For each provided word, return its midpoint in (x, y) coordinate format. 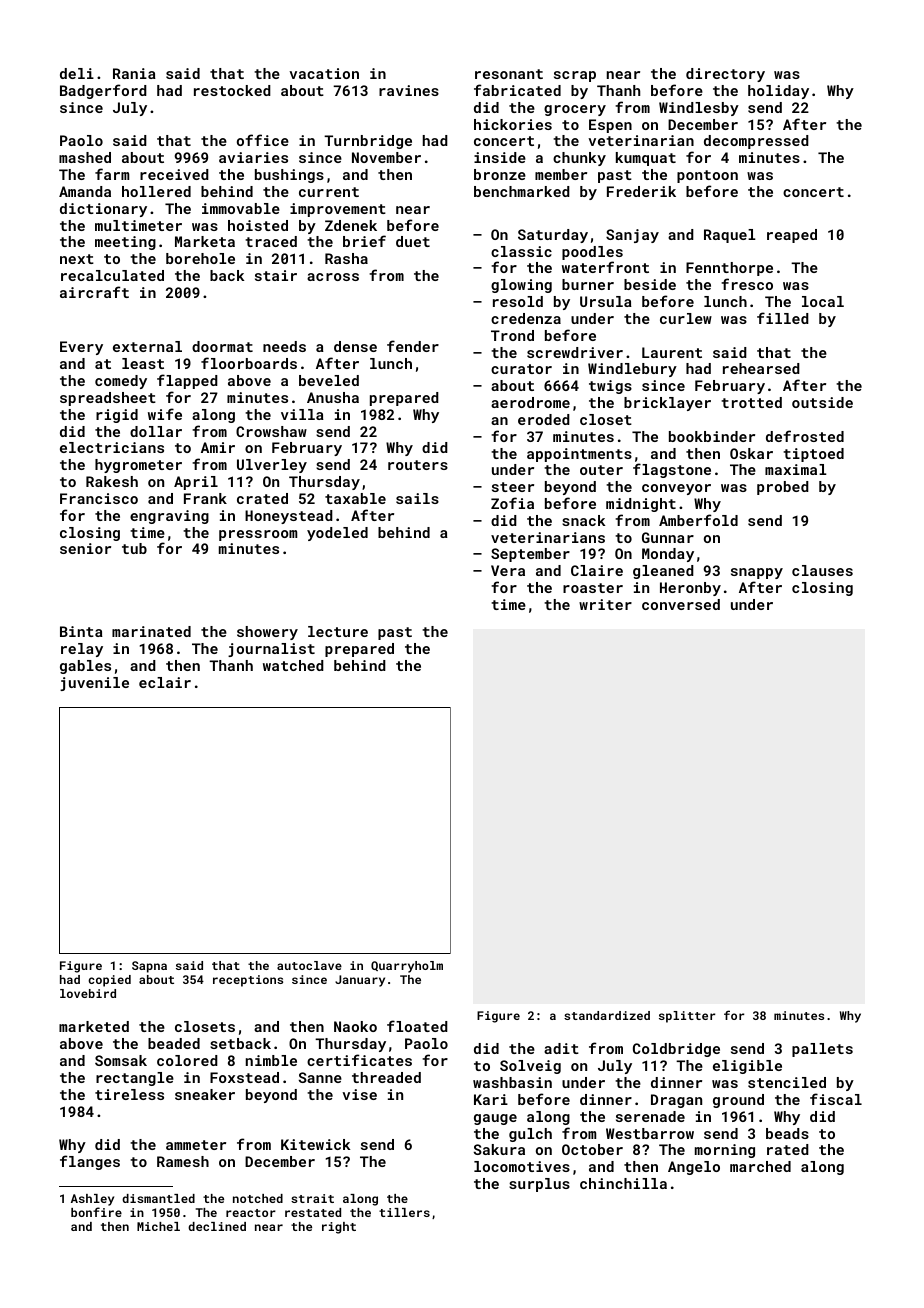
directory (725, 75)
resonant (509, 74)
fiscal (836, 1099)
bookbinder (712, 436)
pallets (822, 1050)
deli (77, 73)
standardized (607, 1015)
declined (217, 1226)
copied (109, 981)
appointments (579, 455)
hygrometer (138, 466)
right (339, 1228)
